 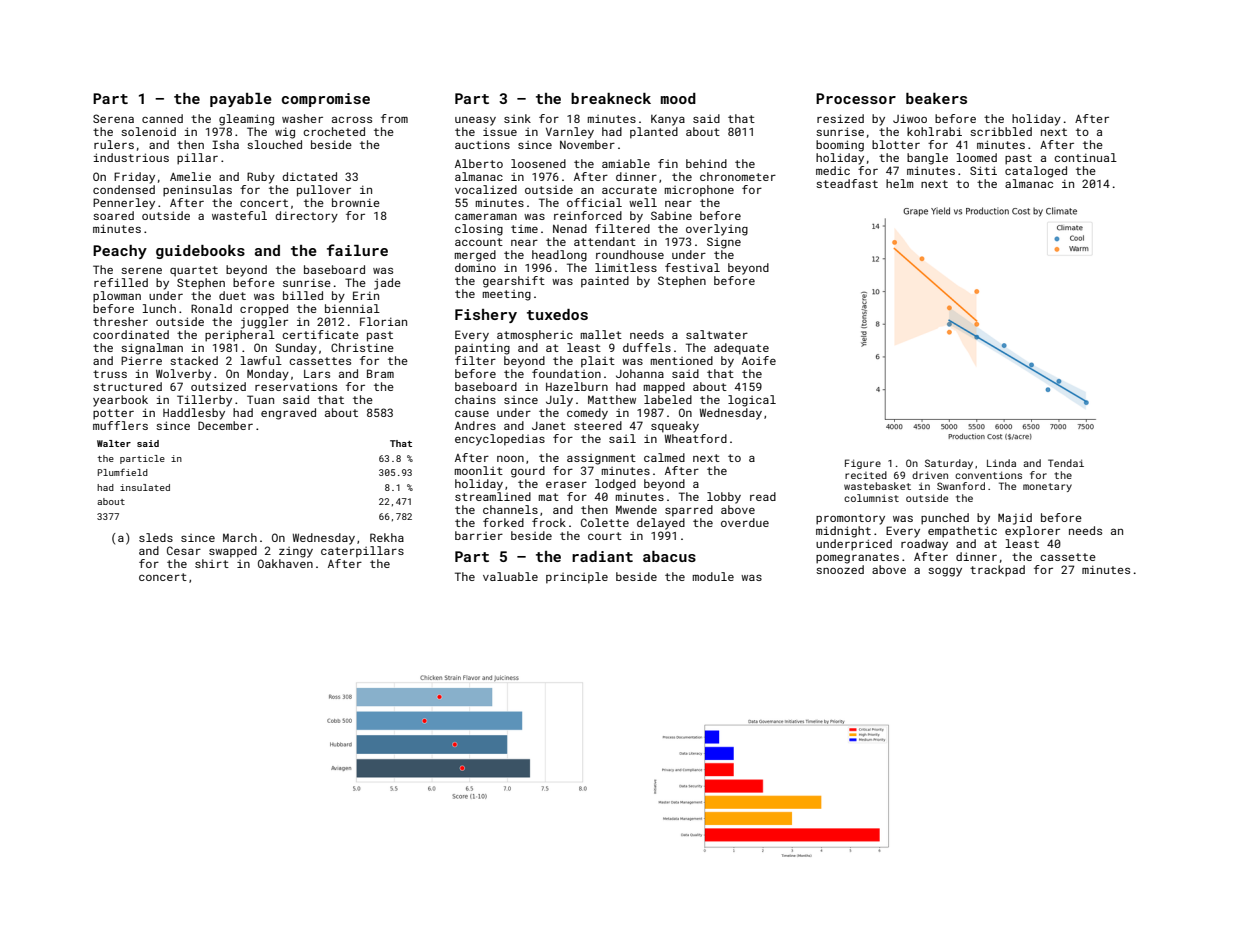 I want to click on Isha, so click(x=225, y=144).
